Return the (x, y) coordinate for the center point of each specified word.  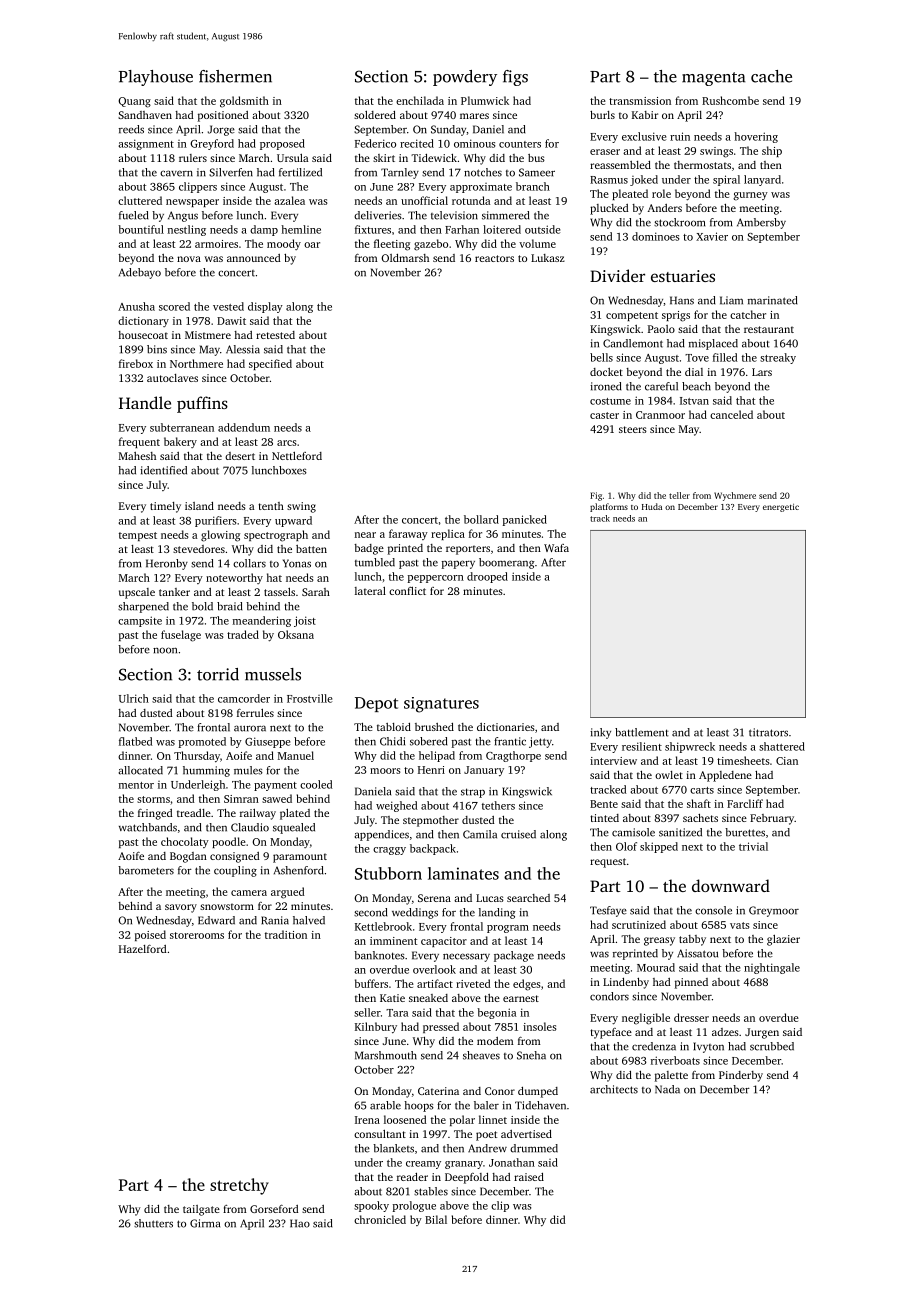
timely (165, 507)
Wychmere (735, 496)
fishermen (235, 76)
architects (614, 1089)
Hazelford (143, 949)
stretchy (239, 1186)
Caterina (438, 1091)
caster (604, 415)
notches (483, 172)
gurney (750, 196)
